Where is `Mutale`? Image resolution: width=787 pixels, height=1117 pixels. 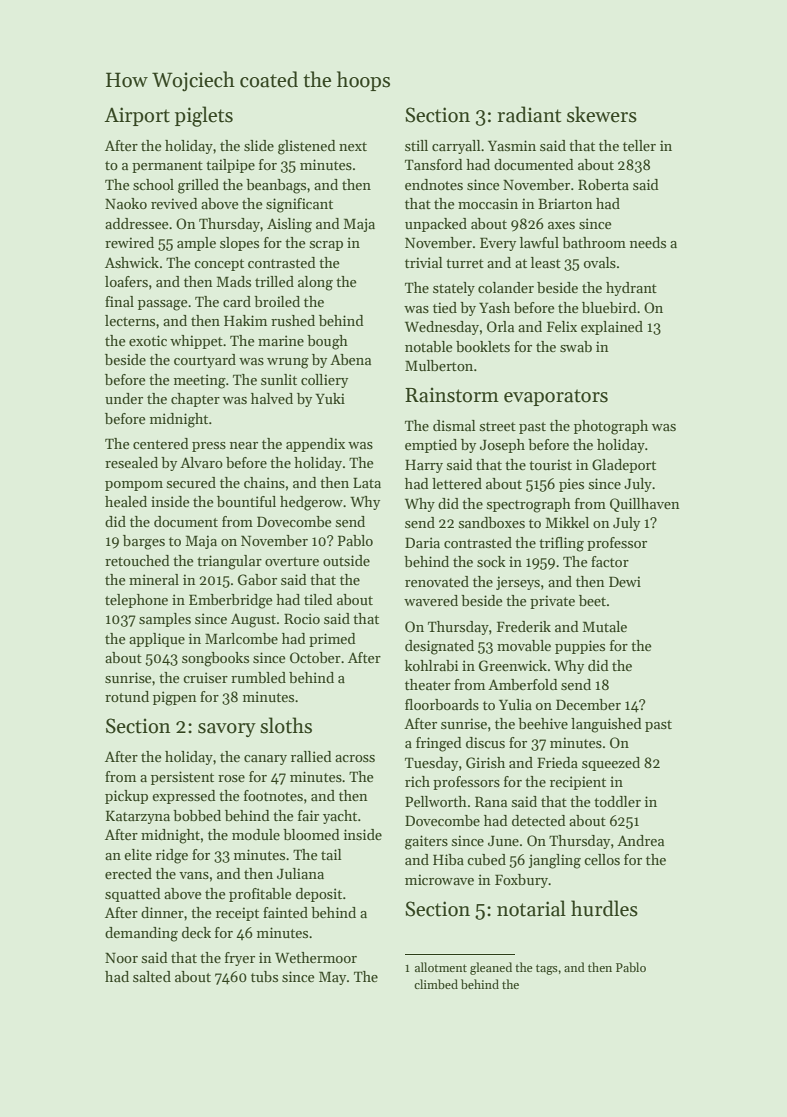 Mutale is located at coordinates (605, 626).
